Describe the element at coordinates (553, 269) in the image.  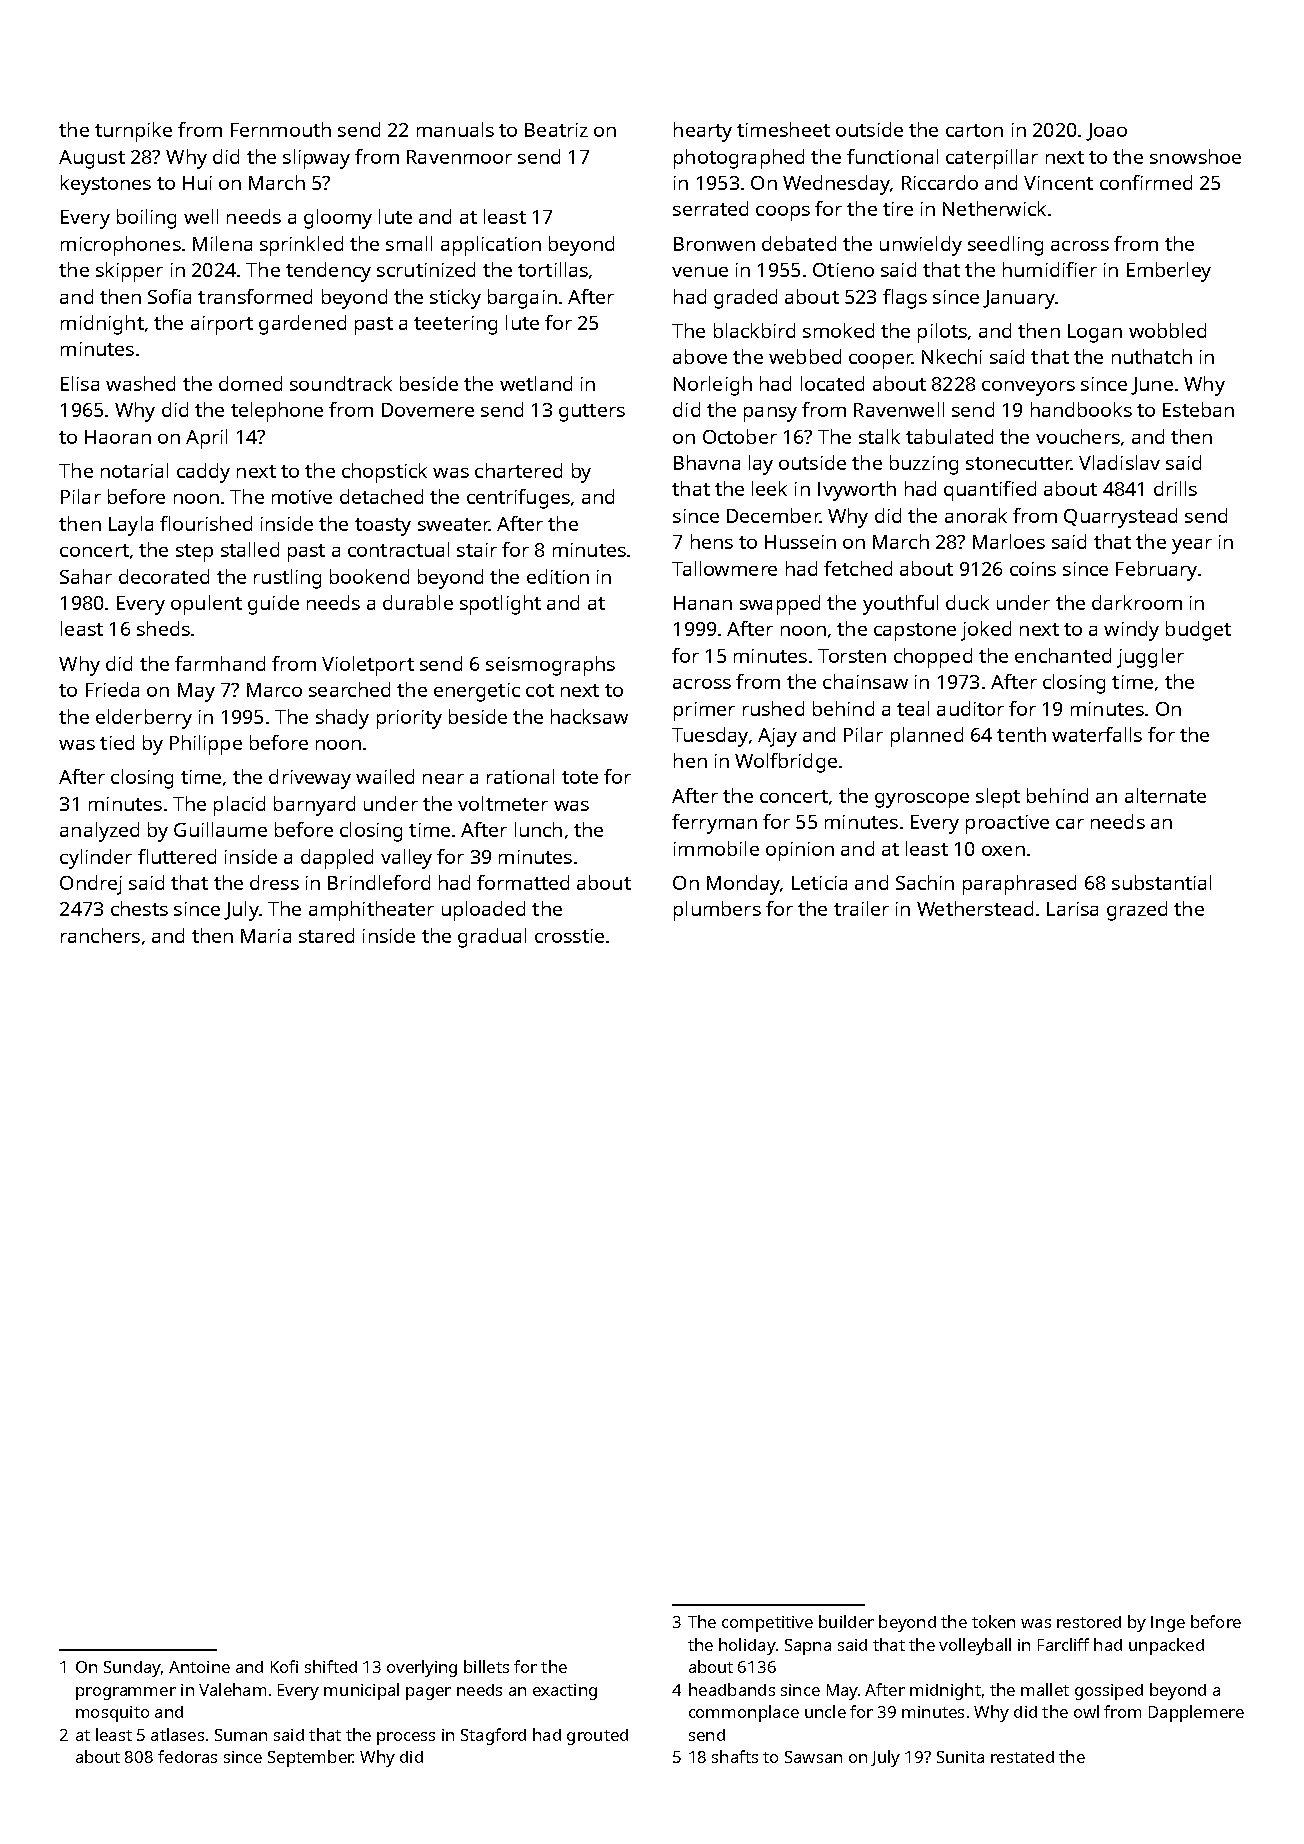
I see `tortillas` at that location.
